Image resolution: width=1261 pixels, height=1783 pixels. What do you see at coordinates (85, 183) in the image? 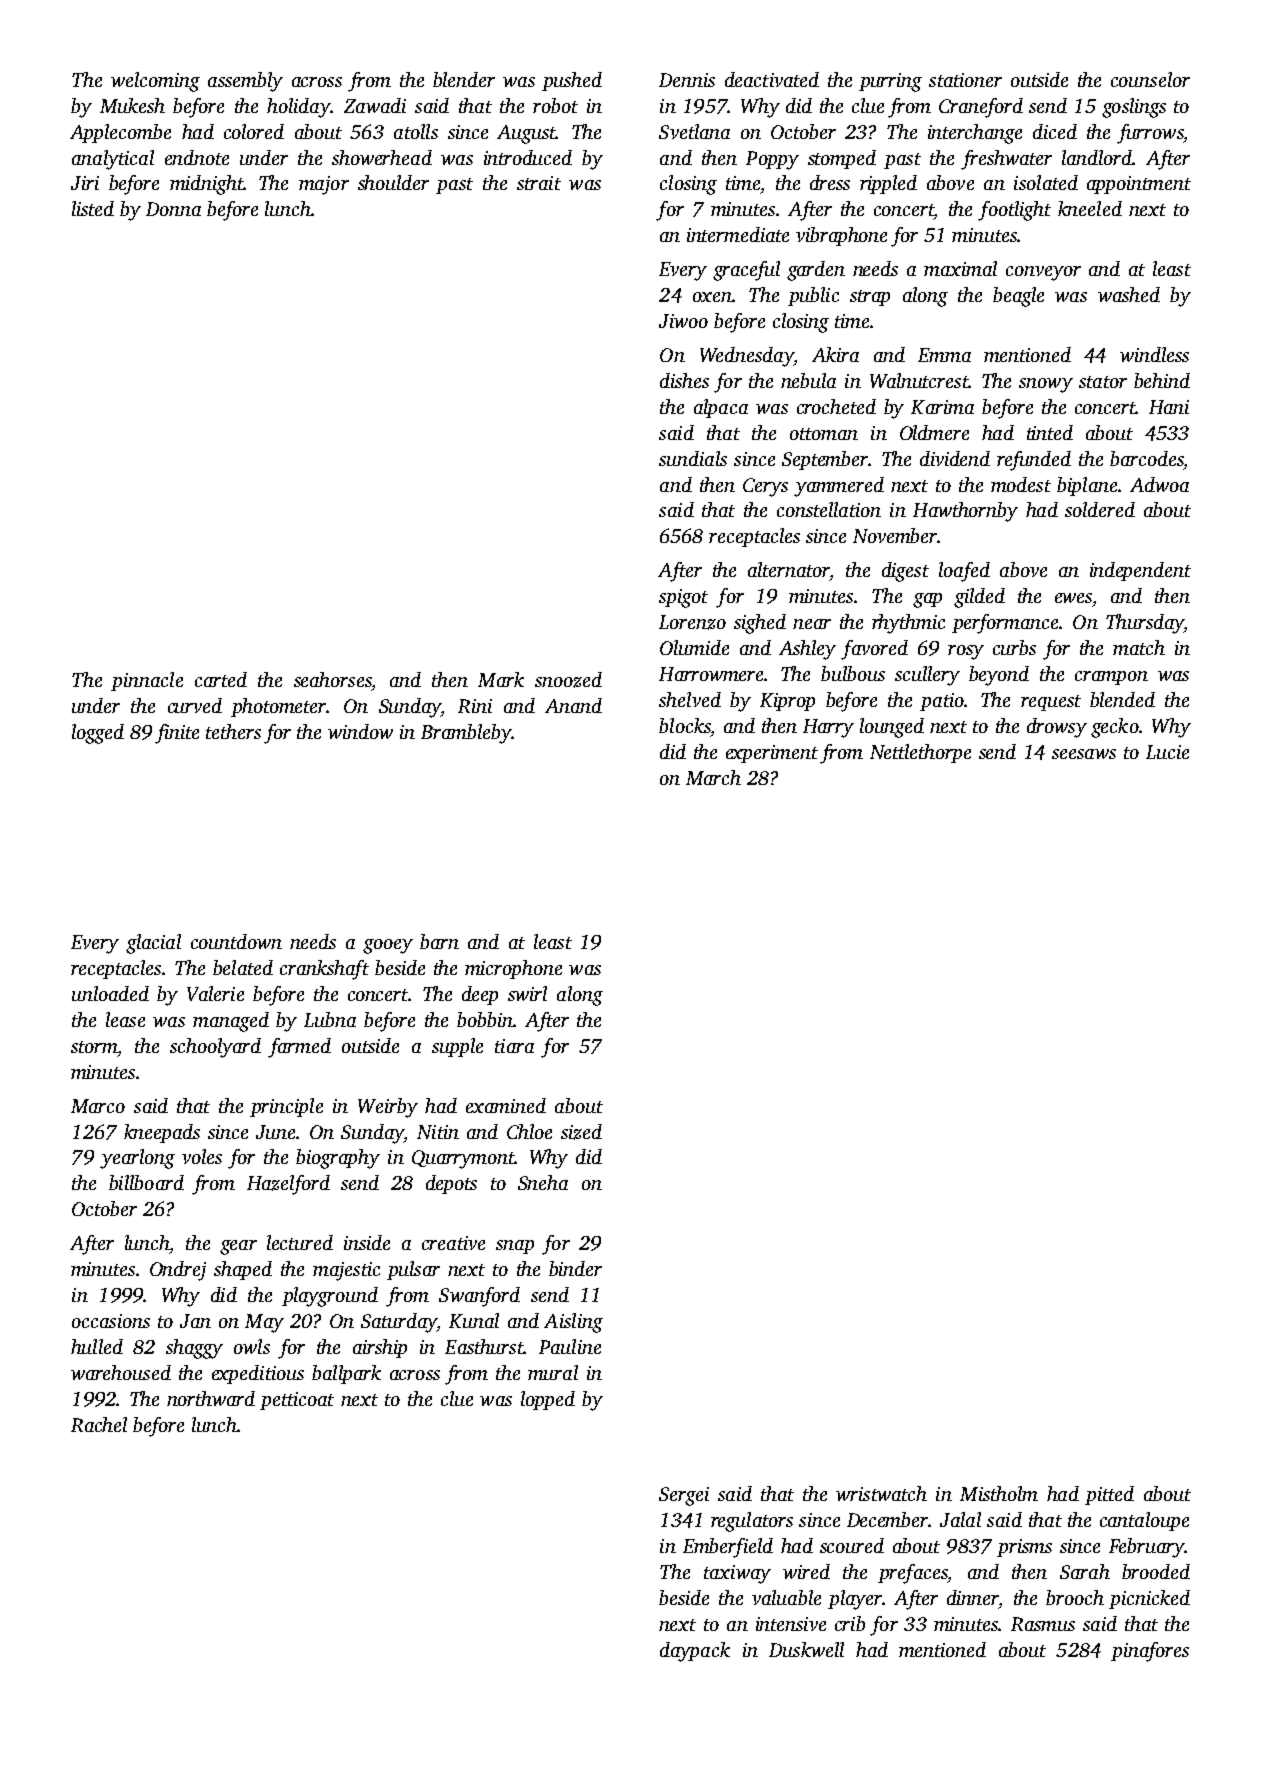
I see `Jiri` at bounding box center [85, 183].
